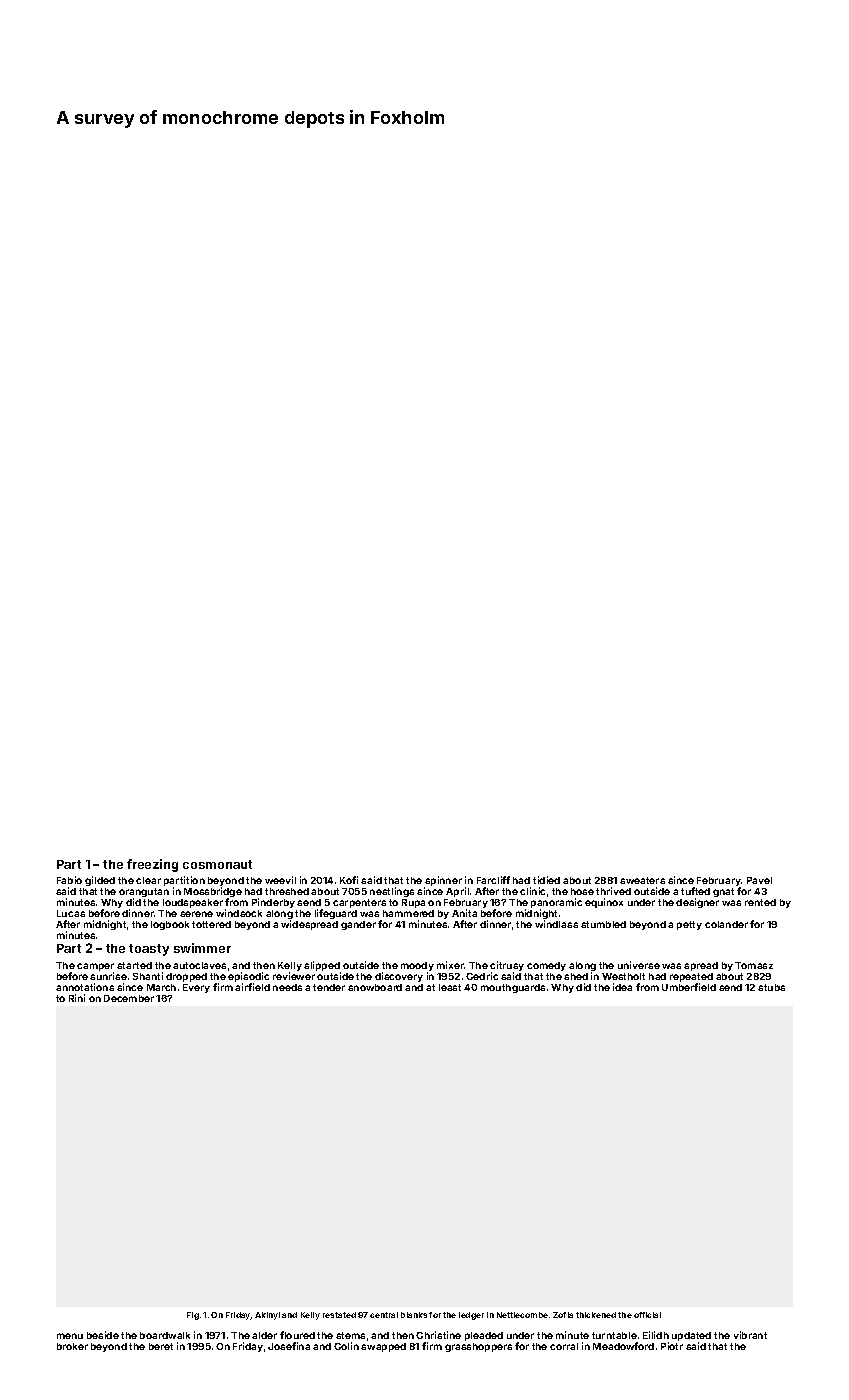  Describe the element at coordinates (642, 880) in the document. I see `sweaters` at that location.
